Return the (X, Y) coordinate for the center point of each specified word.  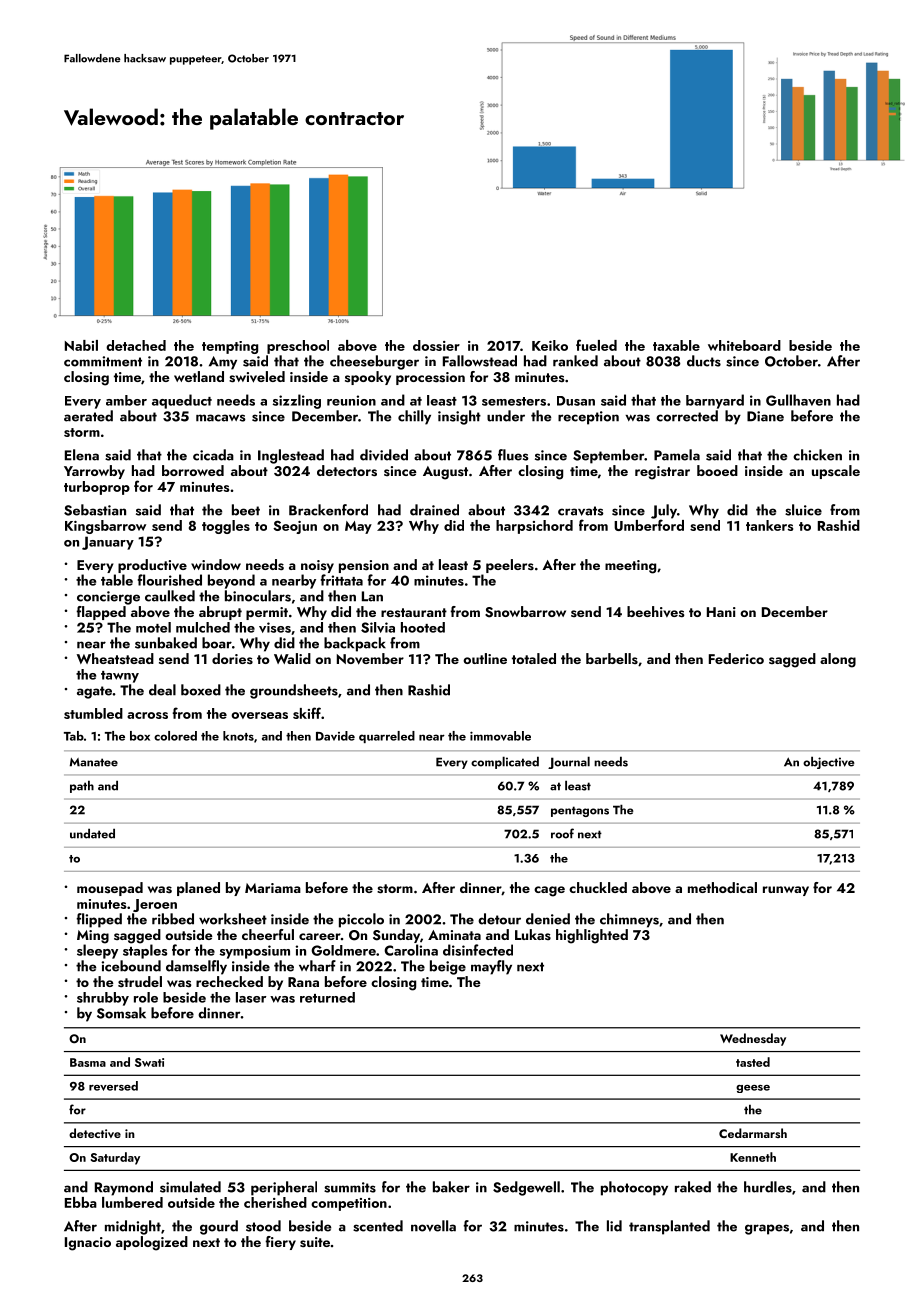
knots (238, 736)
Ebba (81, 1202)
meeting (630, 567)
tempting (230, 347)
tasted (753, 1062)
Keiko (550, 345)
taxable (676, 345)
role (146, 997)
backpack (355, 644)
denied (548, 919)
